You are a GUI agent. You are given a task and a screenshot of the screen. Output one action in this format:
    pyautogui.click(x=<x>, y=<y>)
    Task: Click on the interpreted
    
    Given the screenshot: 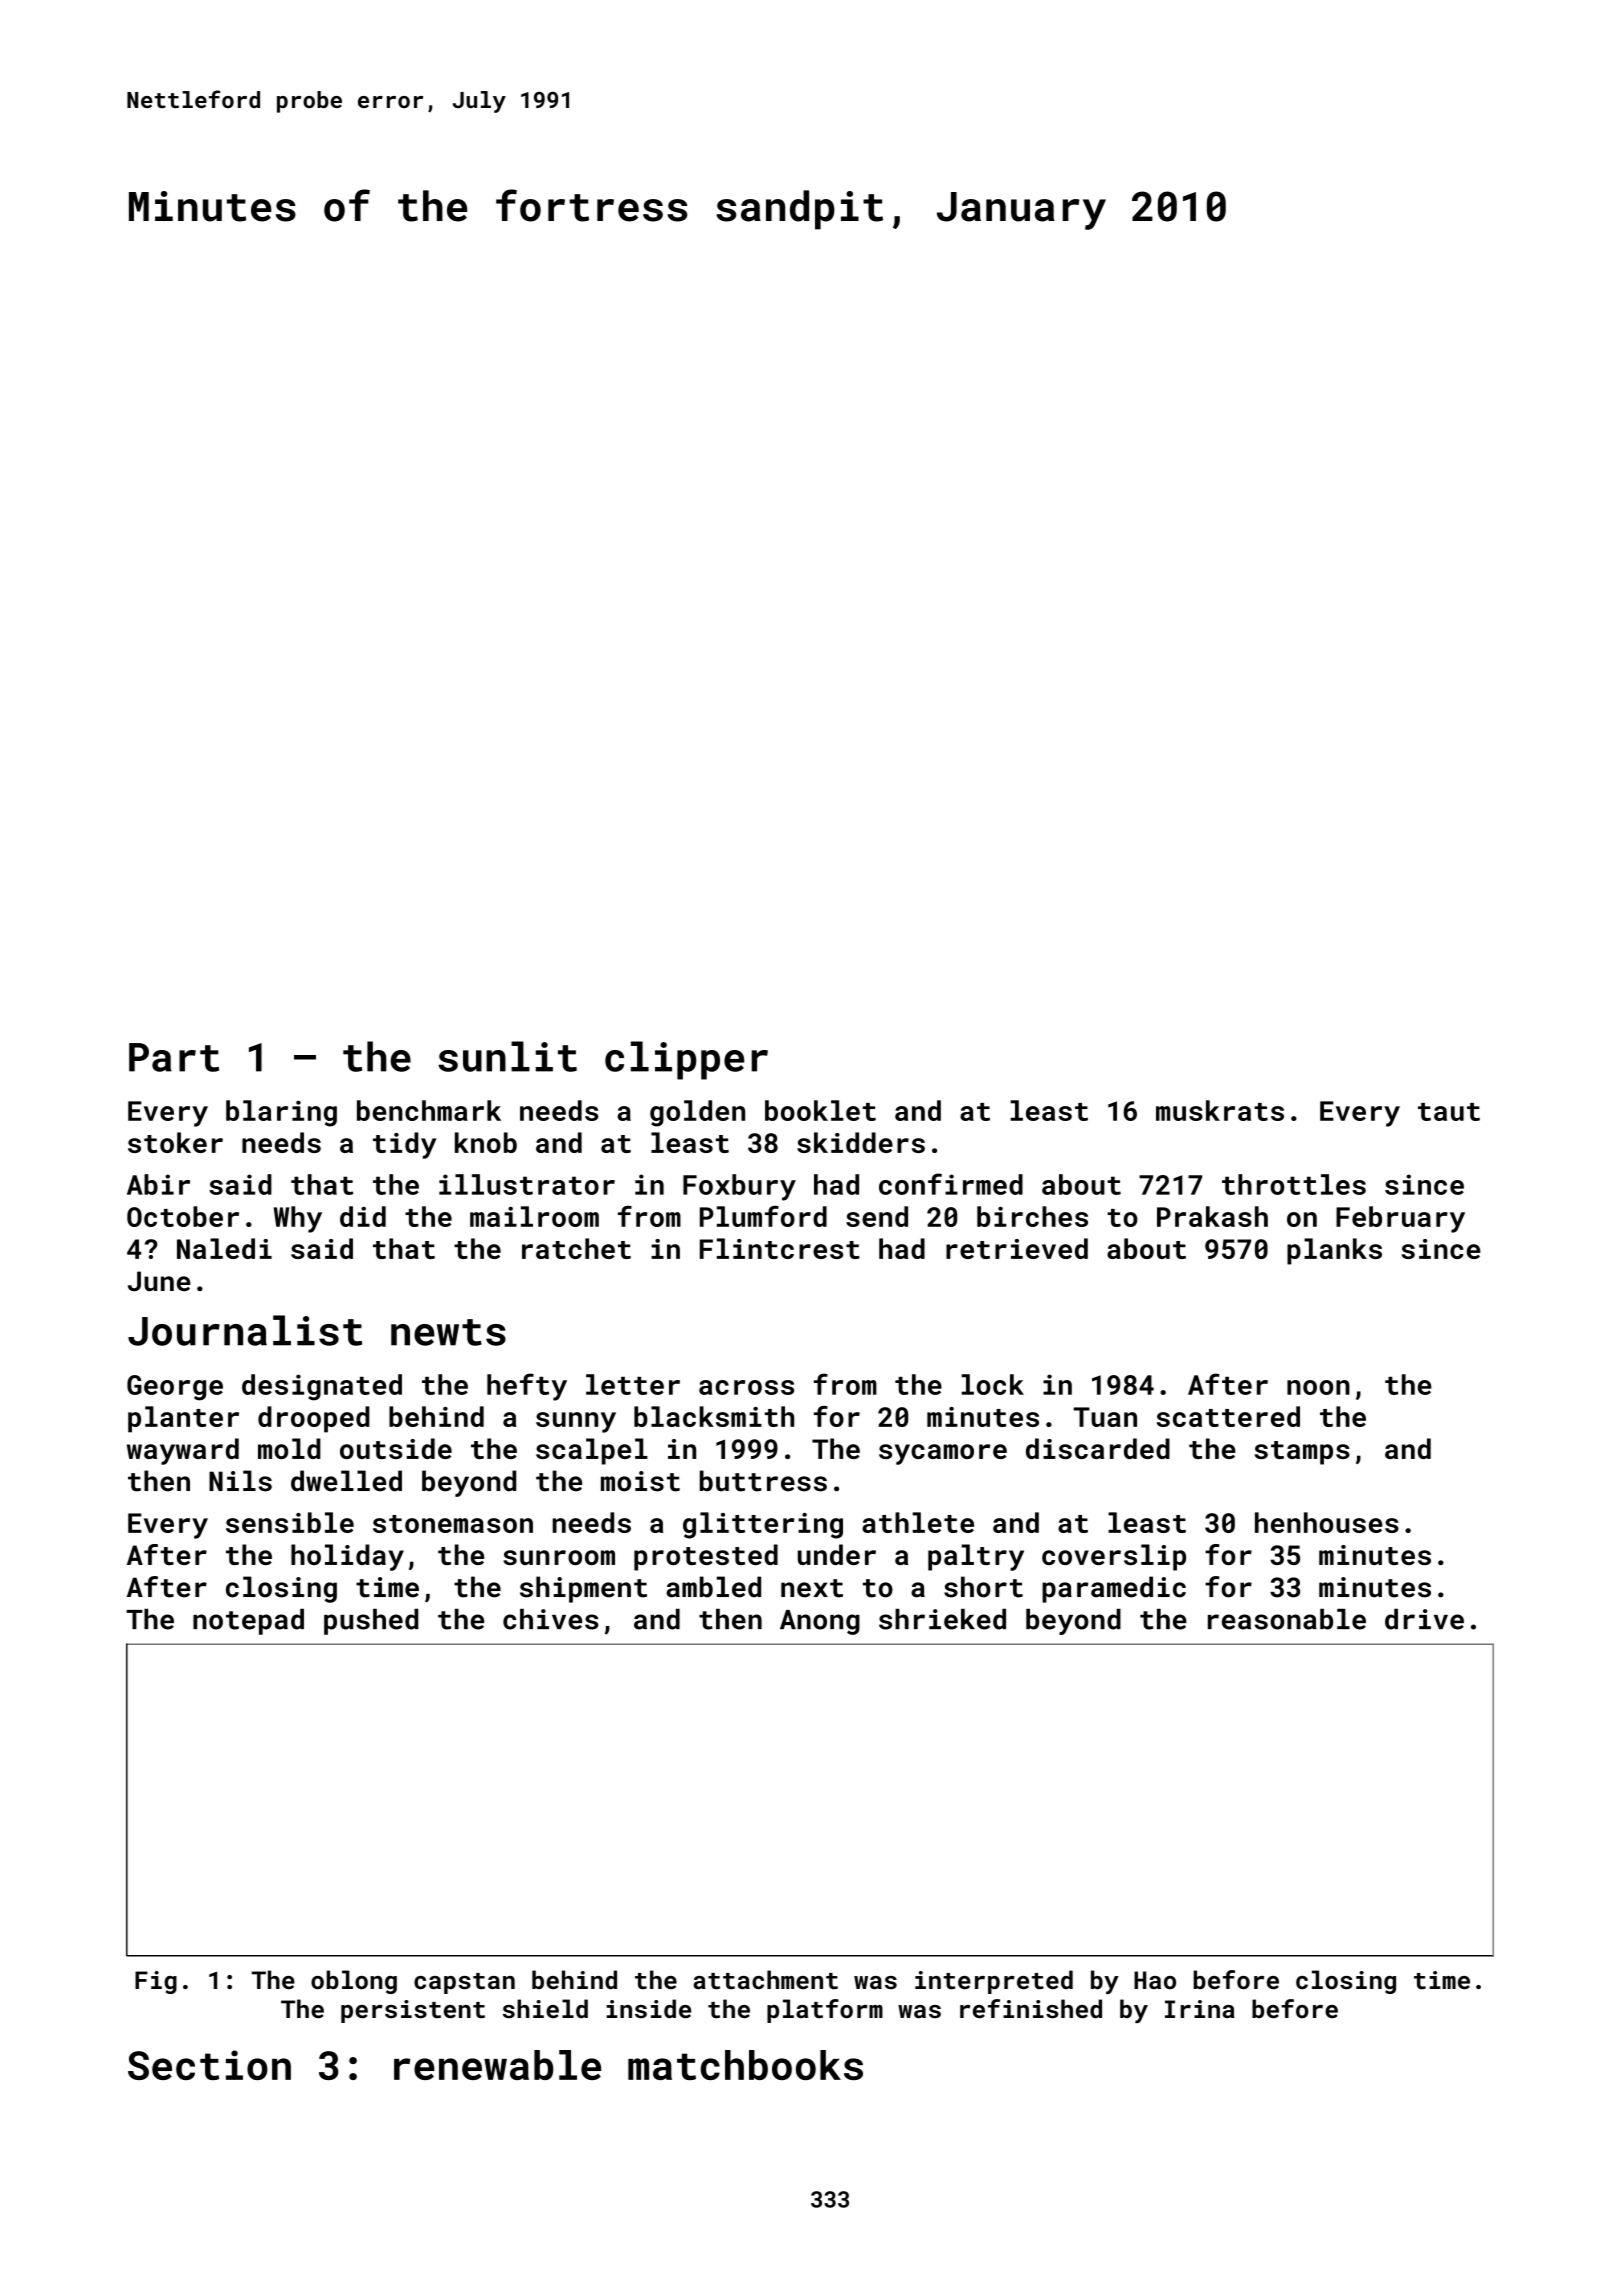 What is the action you would take?
    pyautogui.click(x=994, y=1982)
